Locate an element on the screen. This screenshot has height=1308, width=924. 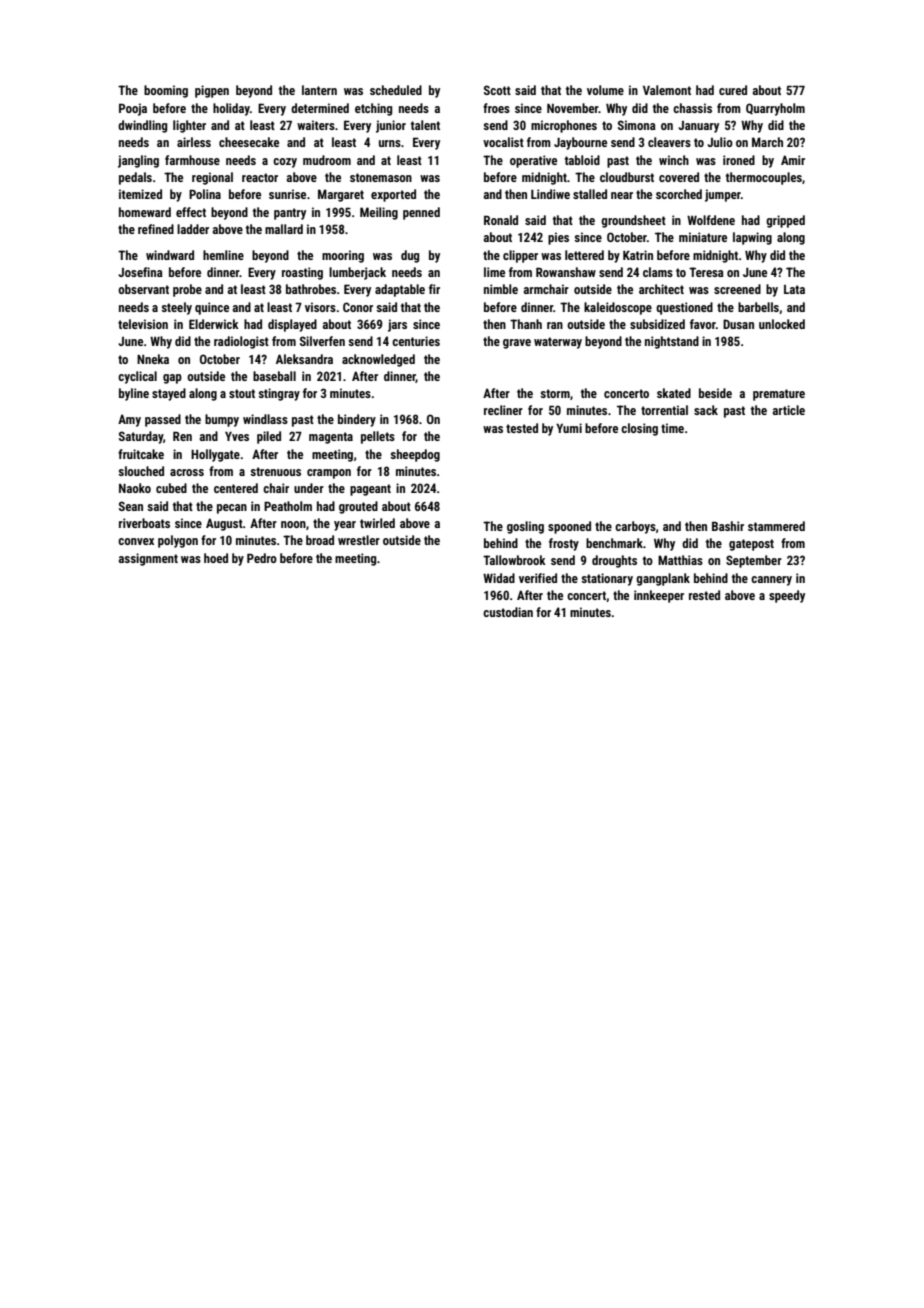
sack is located at coordinates (706, 410).
